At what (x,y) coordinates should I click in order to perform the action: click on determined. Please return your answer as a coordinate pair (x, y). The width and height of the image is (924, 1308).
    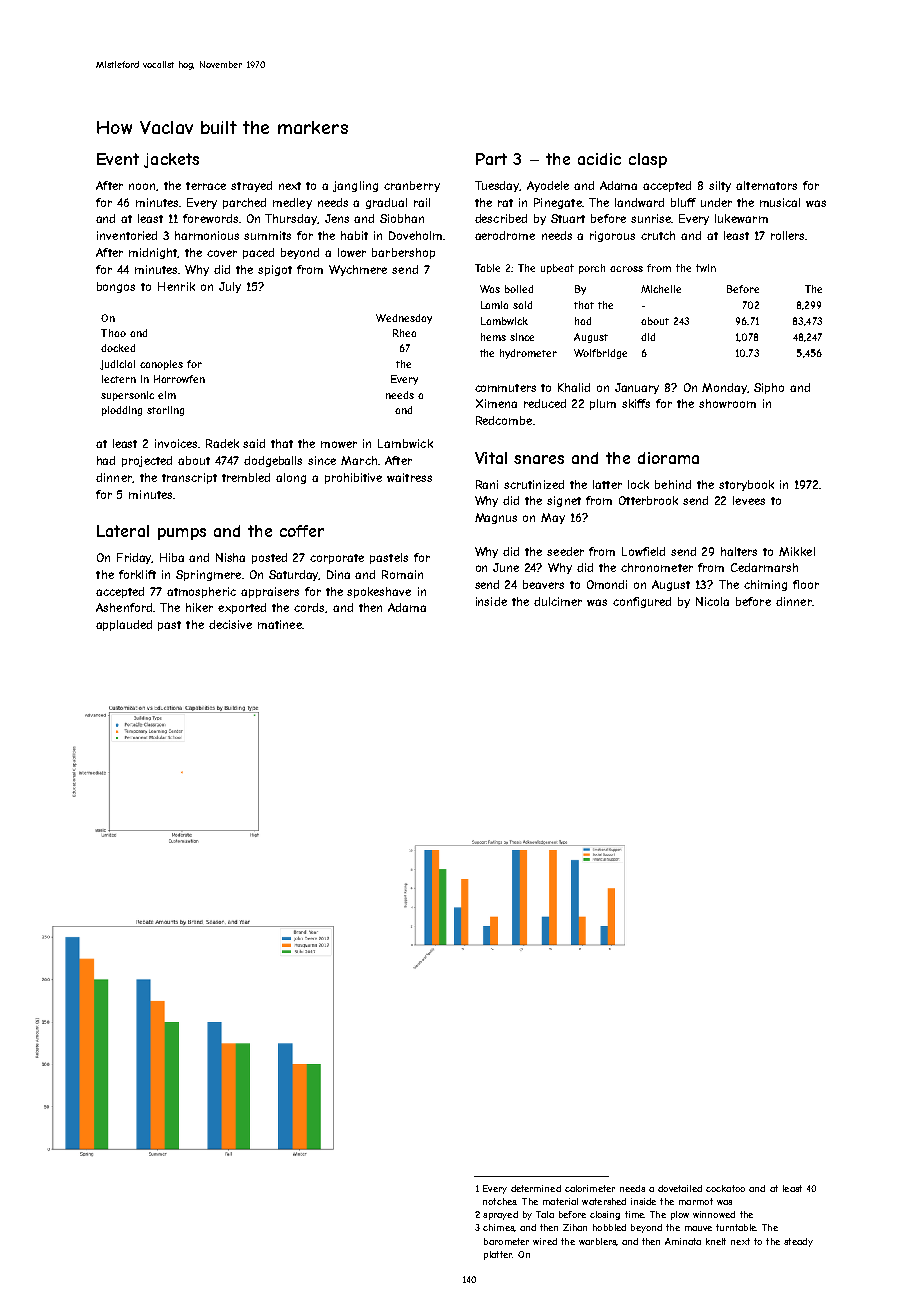
    Looking at the image, I should click on (536, 1188).
